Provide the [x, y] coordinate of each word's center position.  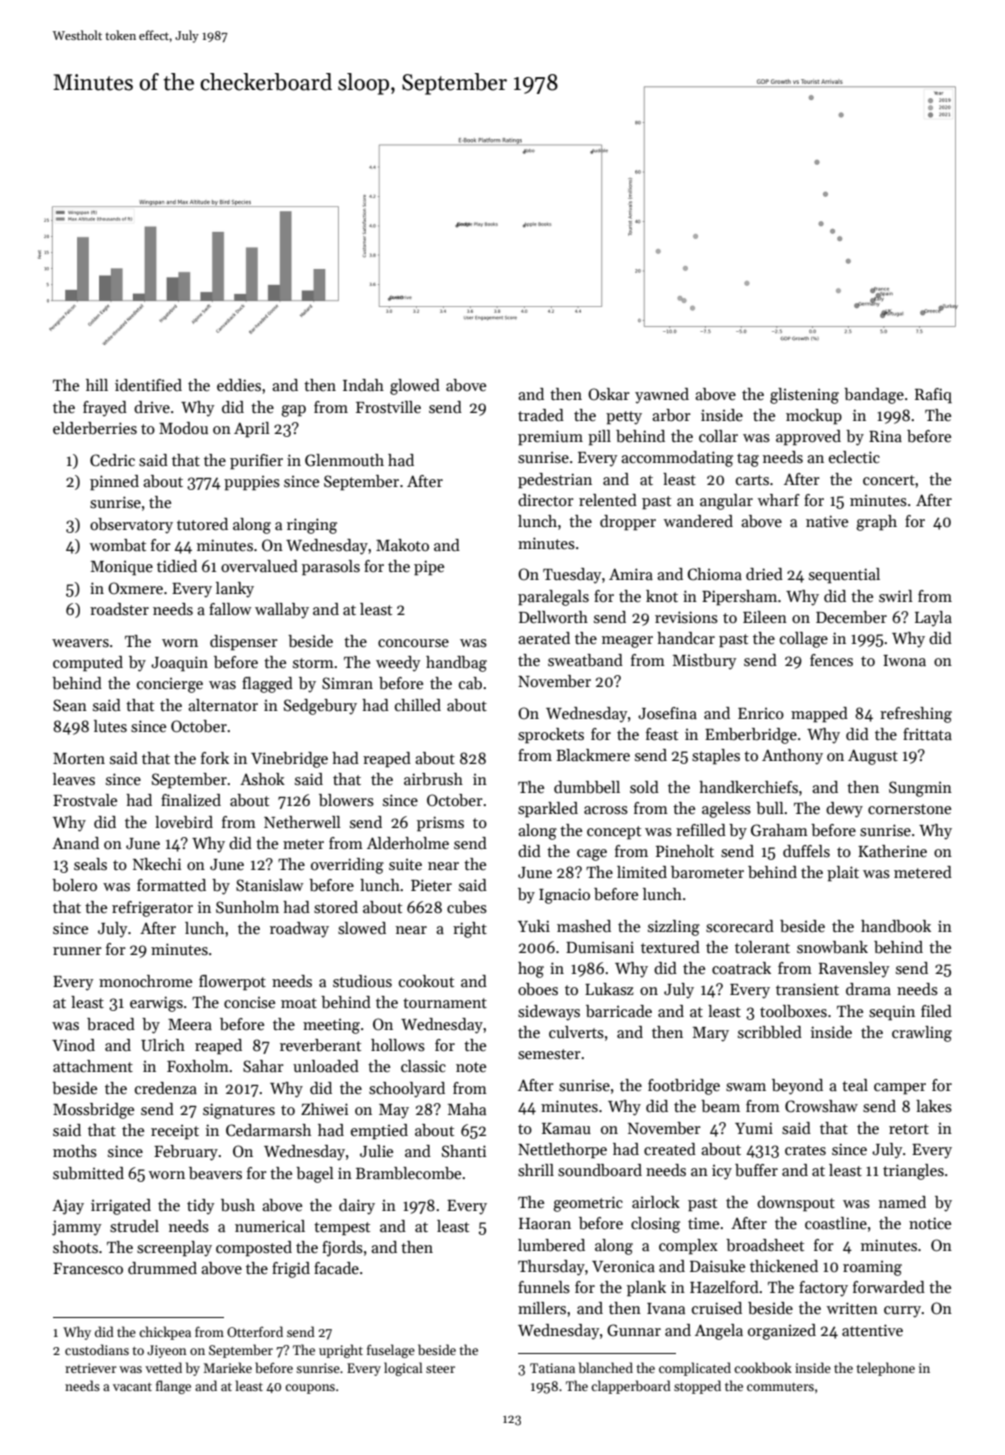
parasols [331, 568]
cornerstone [909, 809]
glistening [804, 396]
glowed [415, 387]
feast [662, 734]
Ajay [68, 1207]
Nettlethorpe [562, 1151]
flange [173, 1387]
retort [909, 1129]
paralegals [553, 598]
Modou [183, 428]
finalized [191, 800]
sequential [844, 576]
